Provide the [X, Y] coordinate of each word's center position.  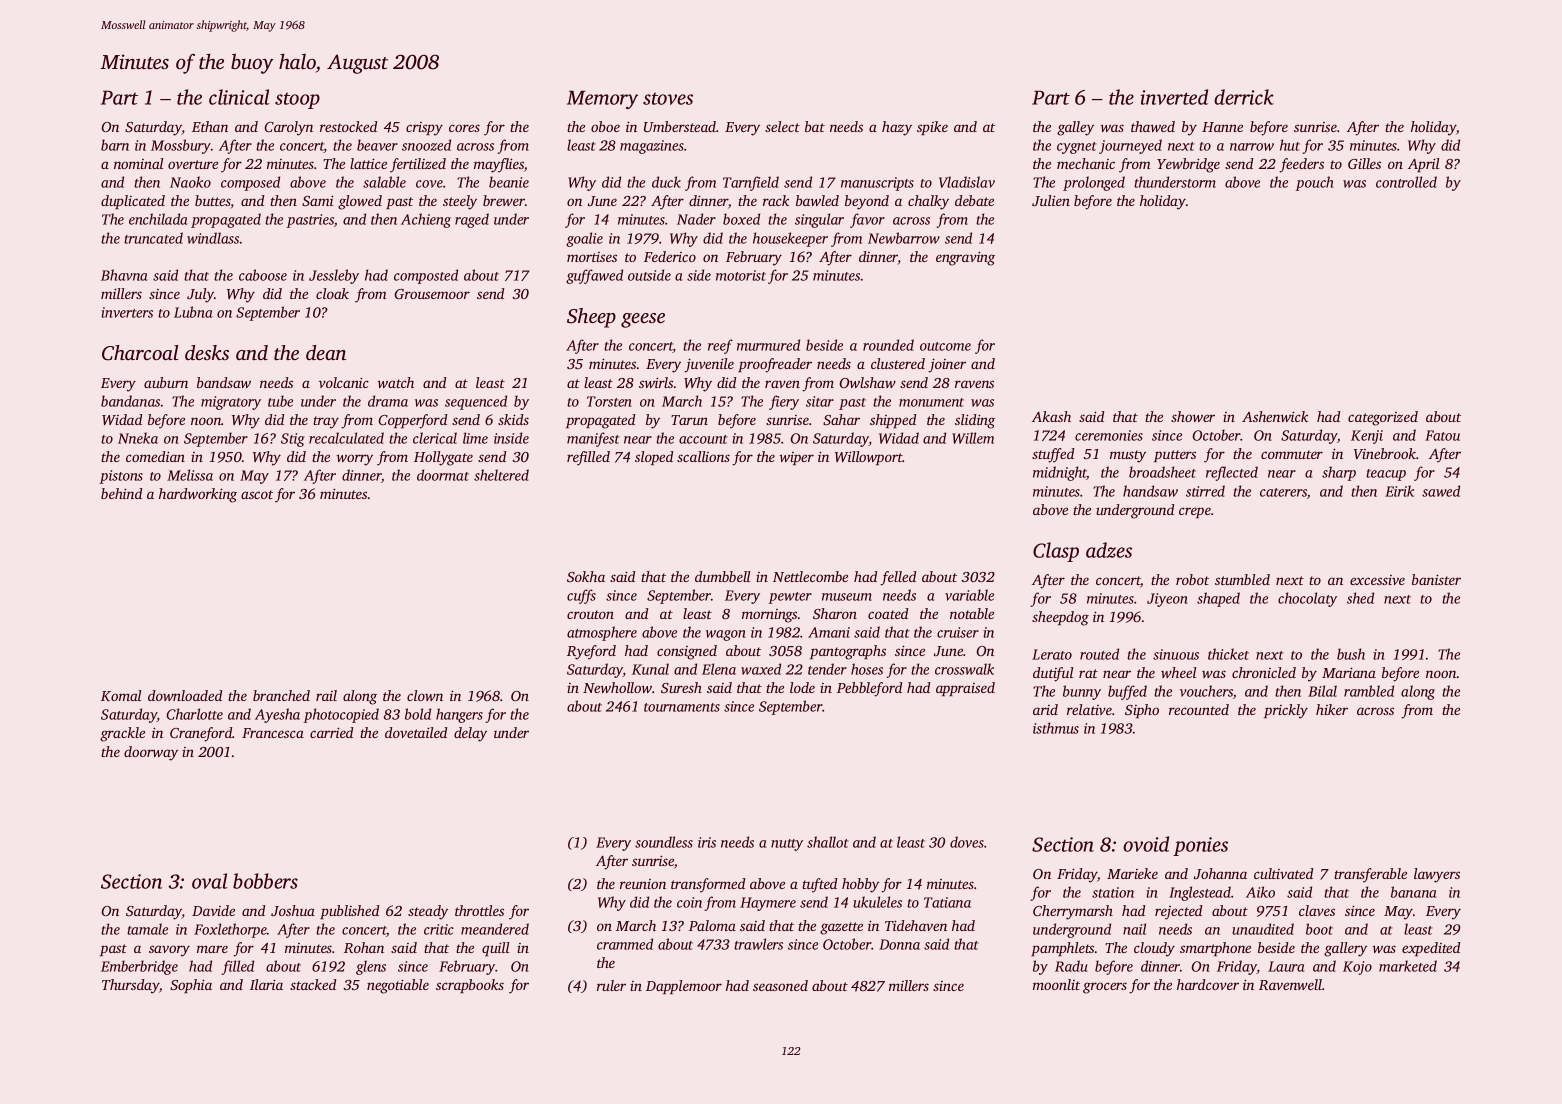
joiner [947, 365]
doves [967, 842]
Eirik [1399, 491]
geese [643, 320]
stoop [297, 100]
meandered [495, 929]
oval [210, 881]
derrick [1244, 97]
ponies [1200, 846]
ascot [257, 494]
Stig [293, 440]
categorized [1383, 418]
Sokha [586, 576]
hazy [897, 128]
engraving [965, 258]
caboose [263, 275]
